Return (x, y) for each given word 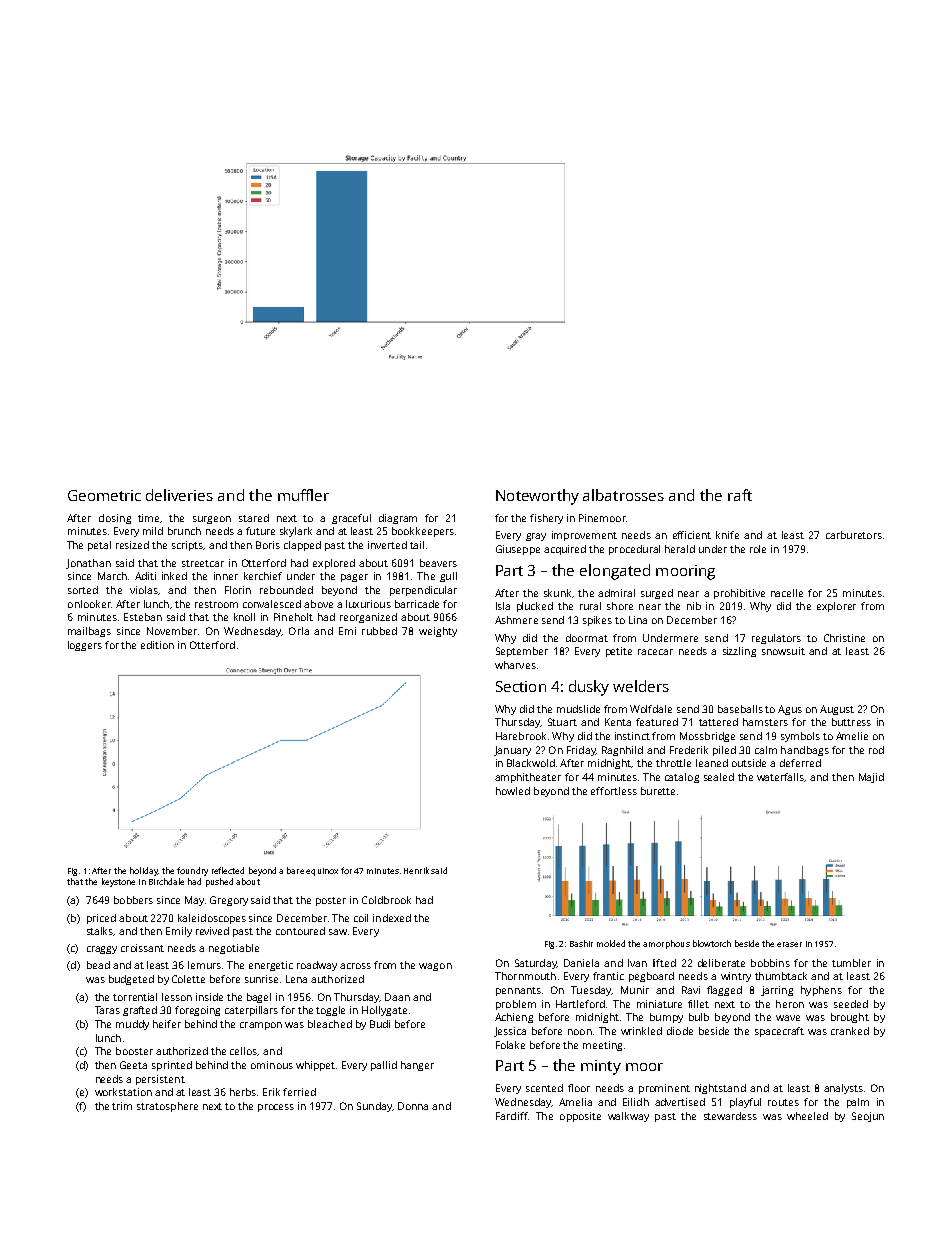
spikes (597, 621)
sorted (83, 590)
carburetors (854, 535)
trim (122, 1106)
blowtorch (712, 943)
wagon (435, 967)
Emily (179, 932)
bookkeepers (423, 532)
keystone (118, 882)
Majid (871, 778)
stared (254, 518)
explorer (836, 607)
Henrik (416, 870)
